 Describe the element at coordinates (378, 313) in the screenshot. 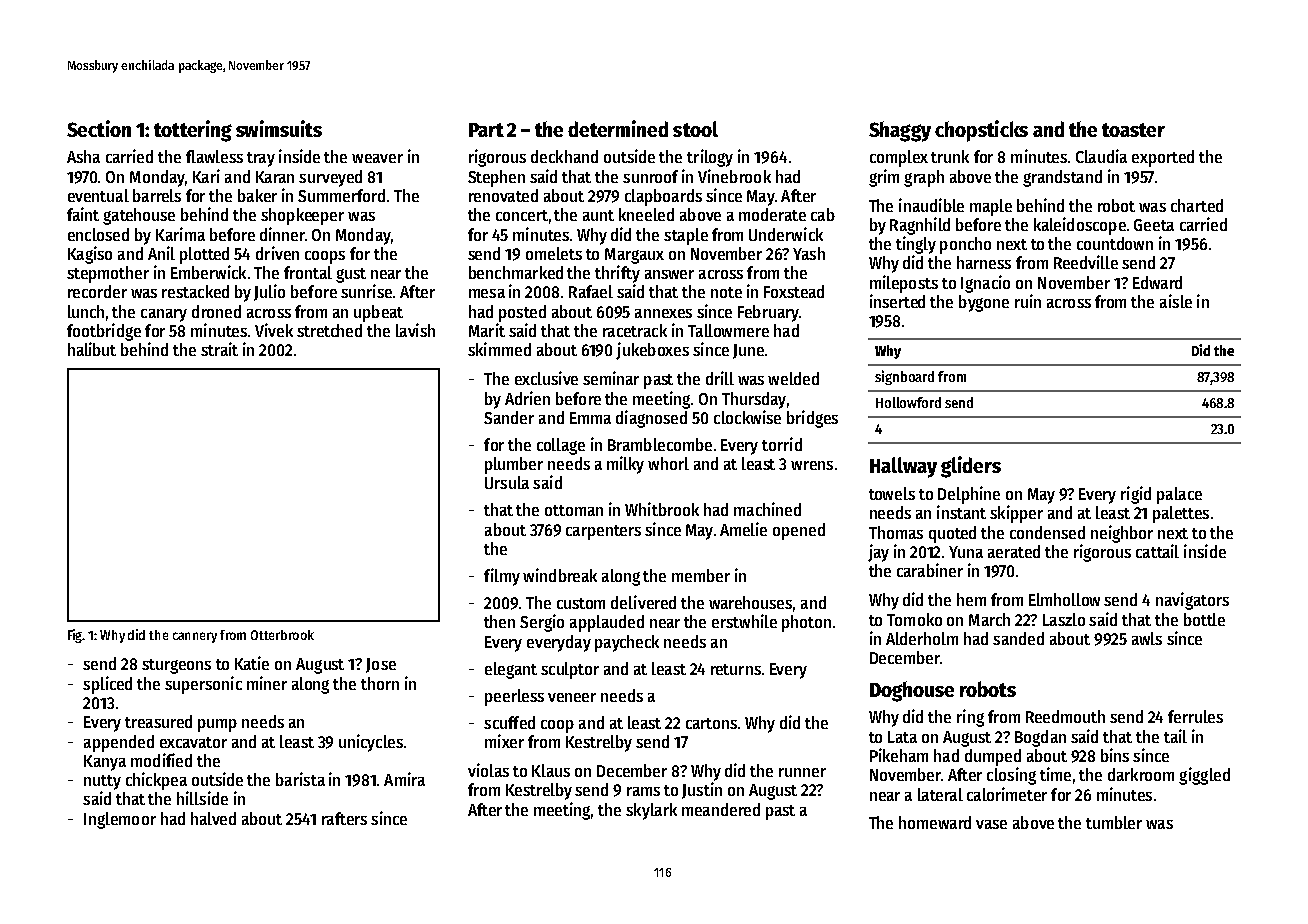

I see `upbeat` at that location.
